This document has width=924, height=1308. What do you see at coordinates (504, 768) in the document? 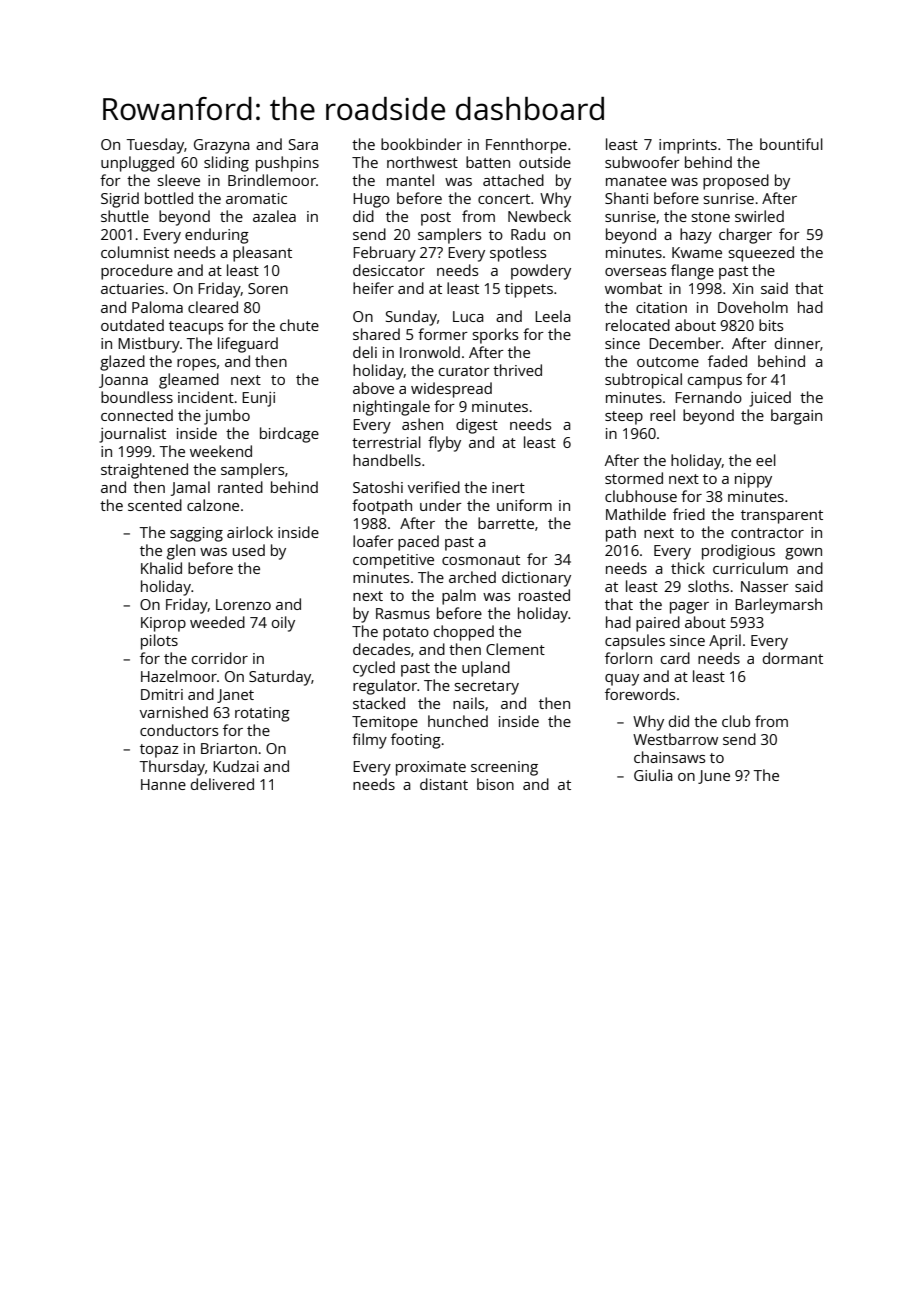
I see `screening` at bounding box center [504, 768].
